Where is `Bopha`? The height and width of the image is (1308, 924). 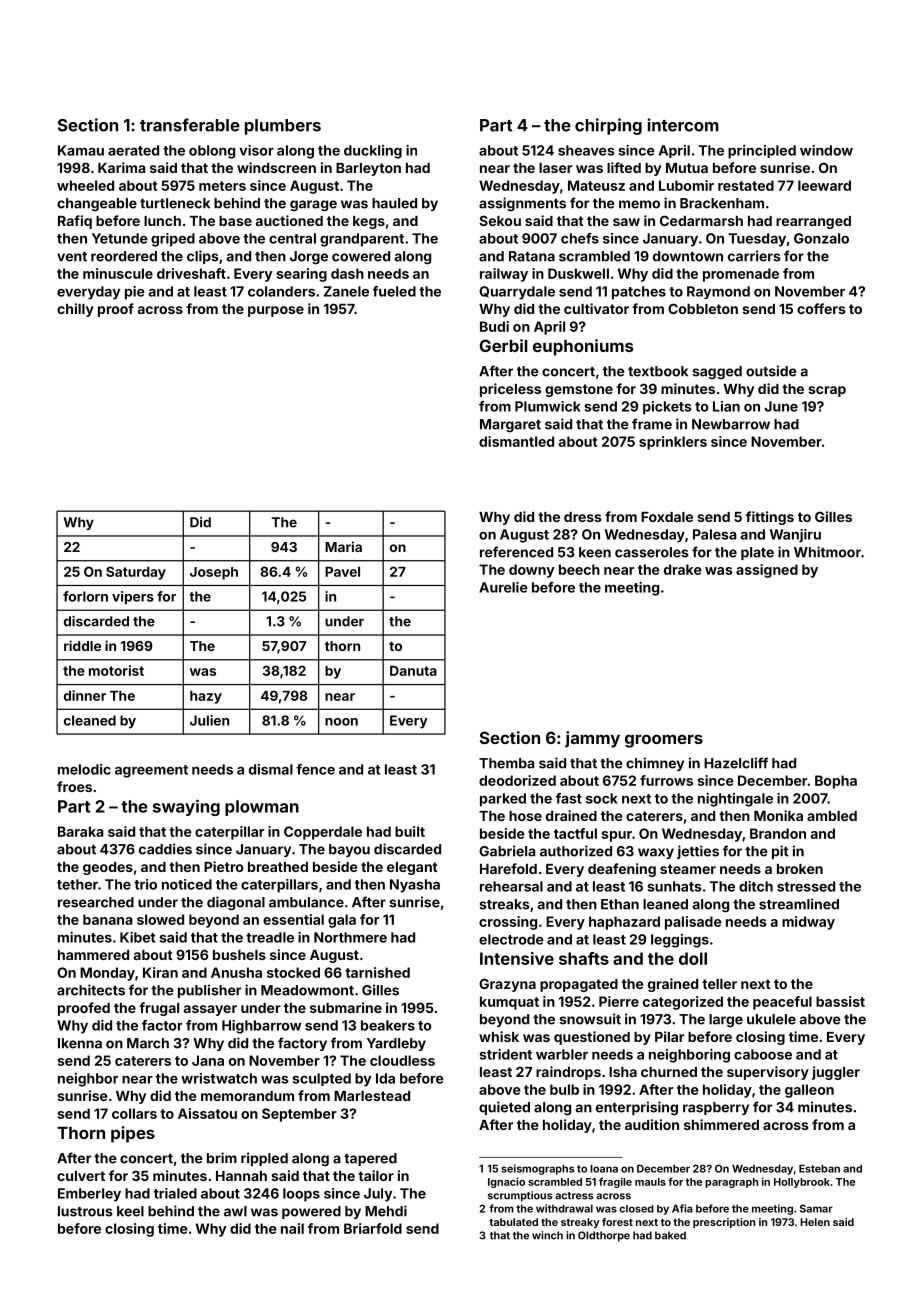
Bopha is located at coordinates (836, 782).
